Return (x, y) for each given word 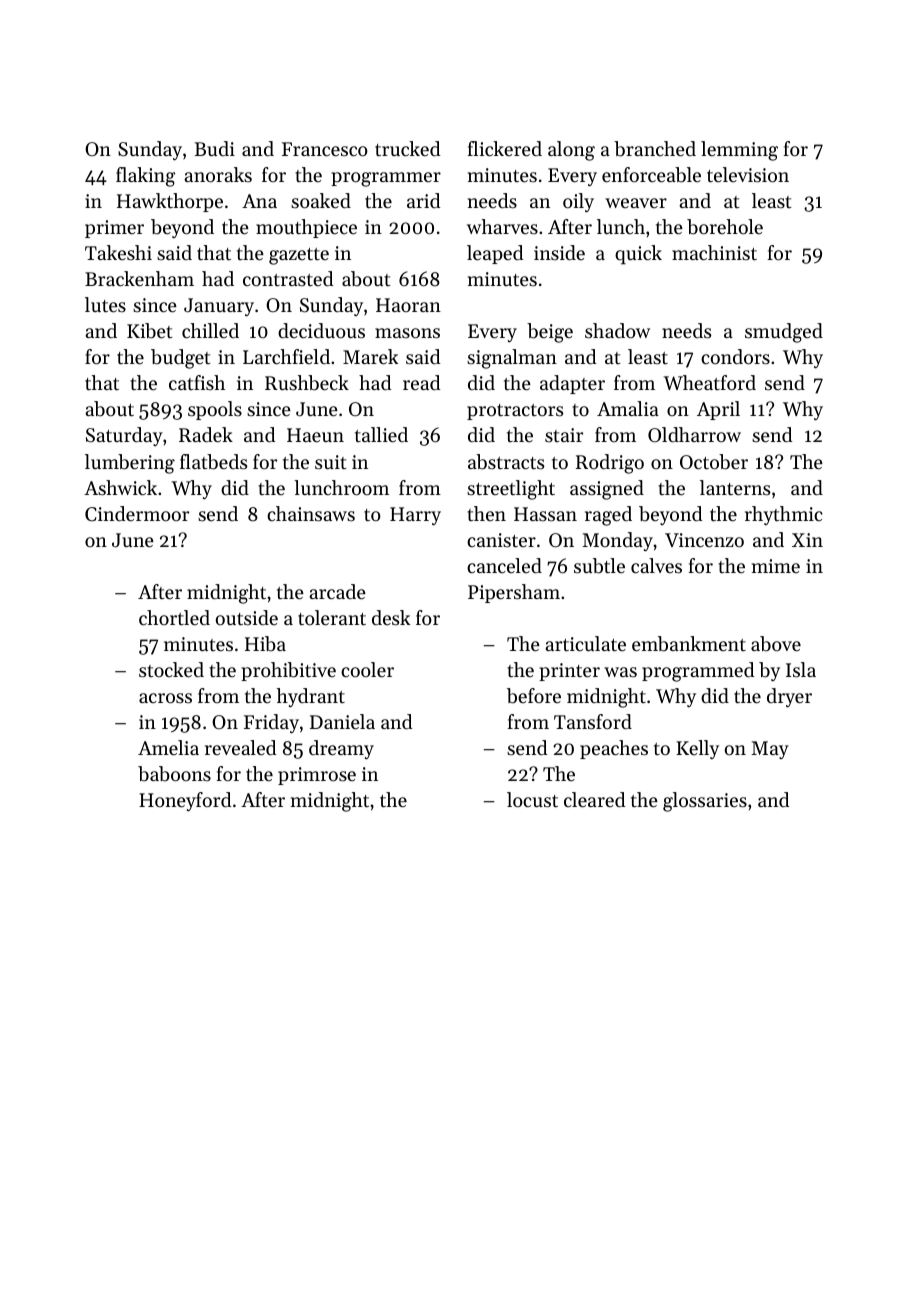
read (421, 383)
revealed (240, 748)
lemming (739, 151)
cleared (594, 800)
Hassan (545, 514)
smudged (784, 333)
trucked (407, 149)
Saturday (124, 436)
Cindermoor (137, 514)
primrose (317, 776)
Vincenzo (704, 540)
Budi (215, 148)
